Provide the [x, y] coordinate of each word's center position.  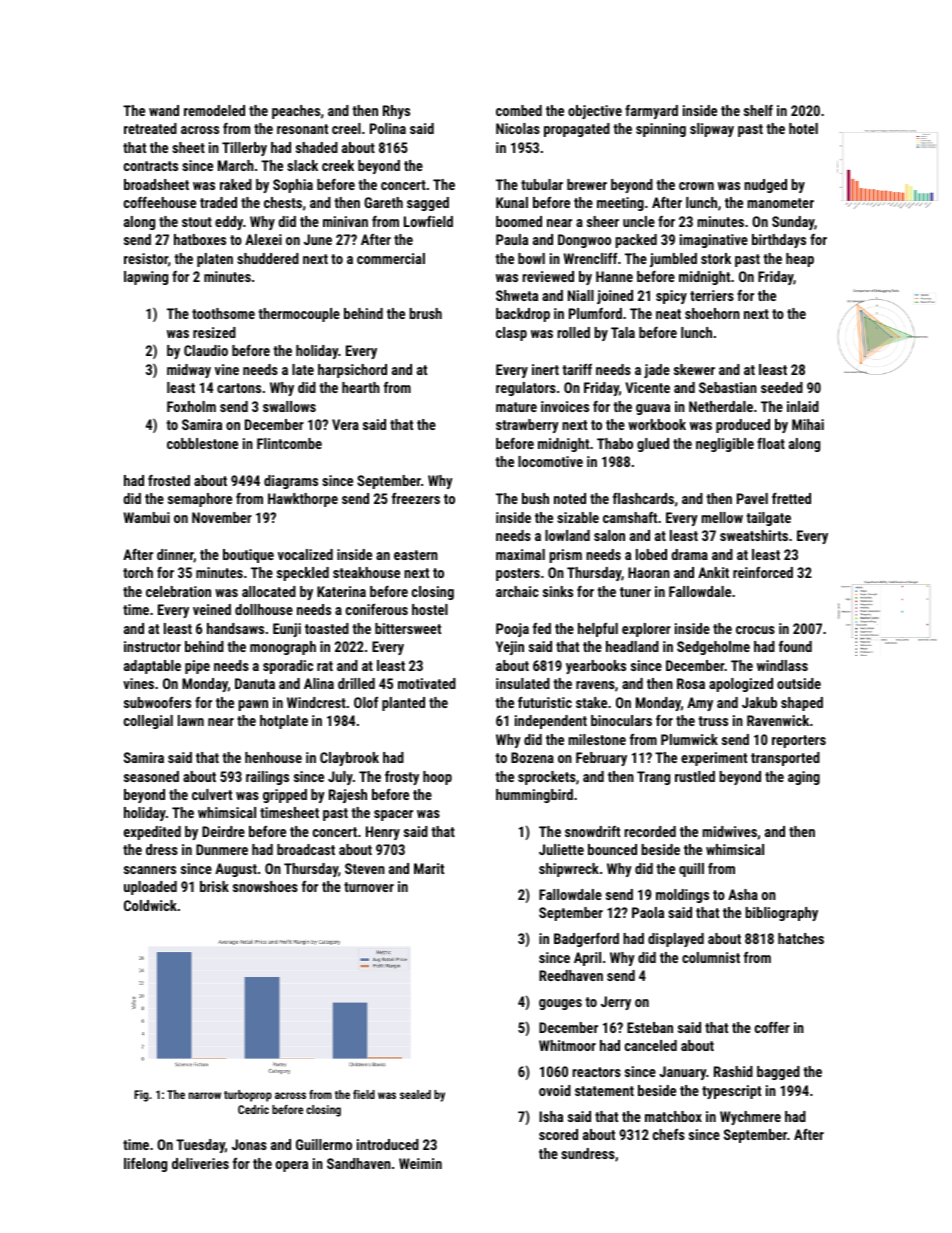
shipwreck [569, 870]
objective [595, 112]
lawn [191, 720]
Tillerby [244, 149]
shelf [758, 110]
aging [804, 778]
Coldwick [150, 905]
